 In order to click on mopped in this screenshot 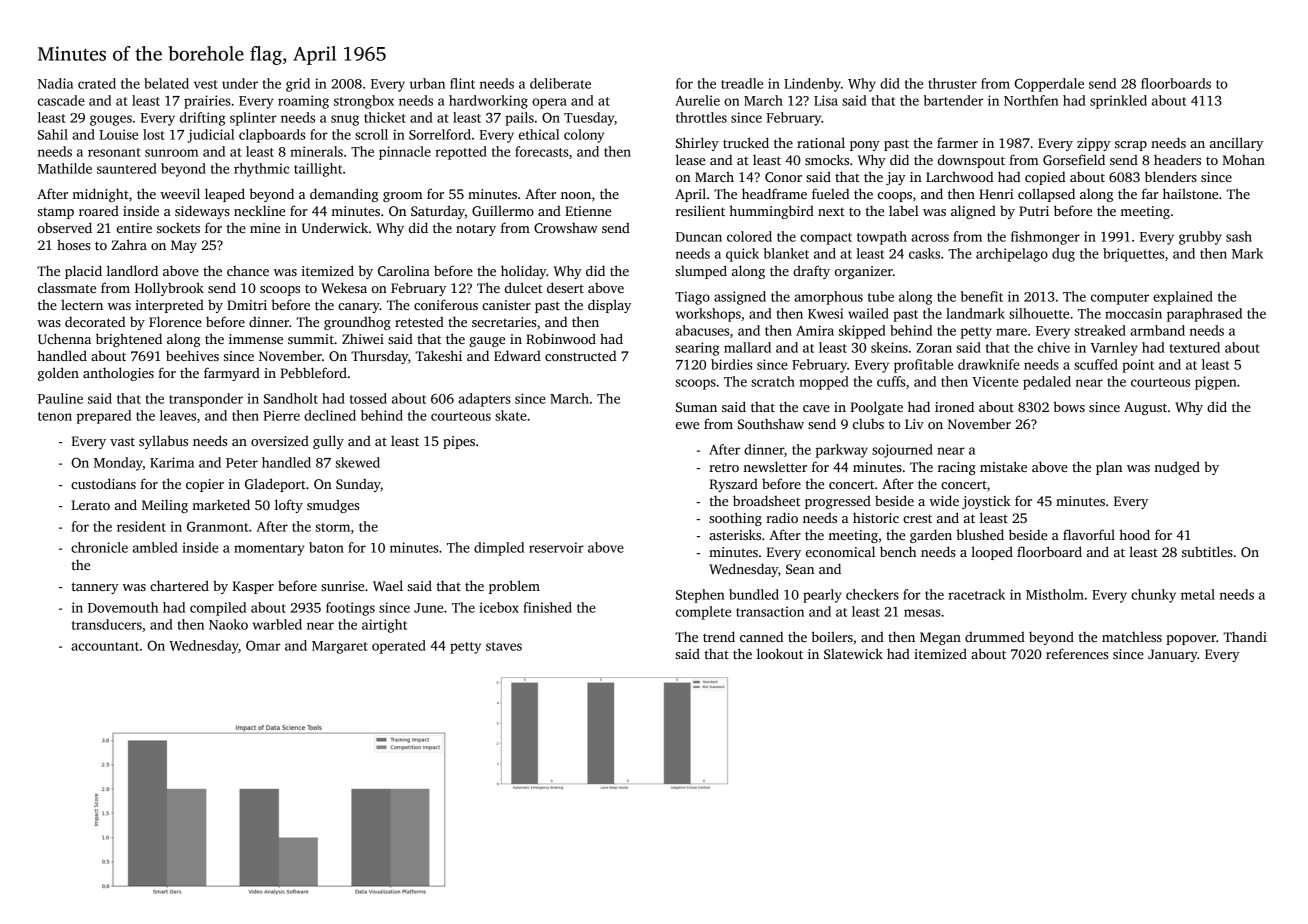, I will do `click(824, 383)`.
